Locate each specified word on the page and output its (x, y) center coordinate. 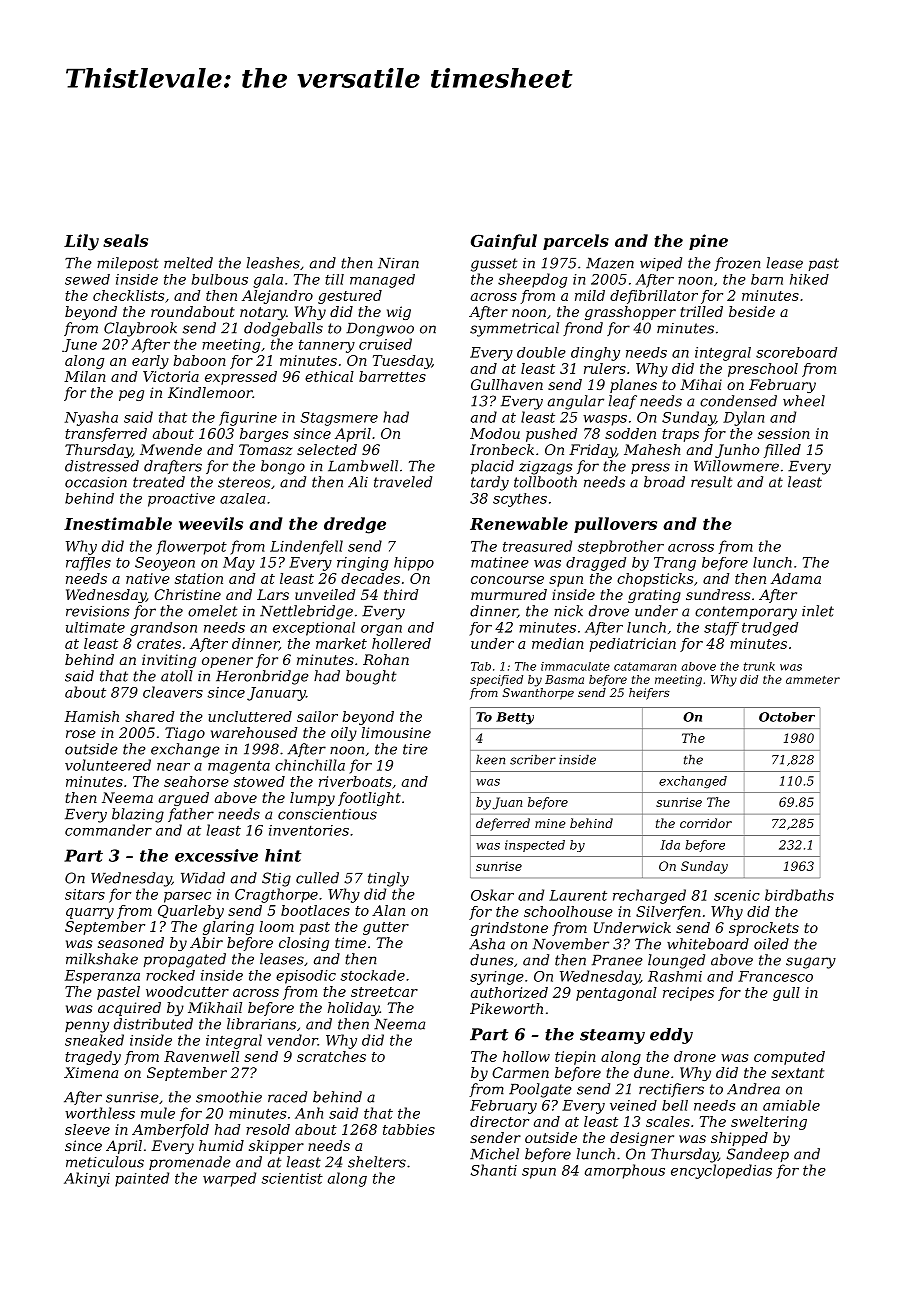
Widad (203, 878)
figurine (248, 418)
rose (81, 734)
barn (767, 279)
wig (399, 313)
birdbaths (799, 895)
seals (125, 240)
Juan (507, 803)
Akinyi (87, 1179)
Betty (515, 718)
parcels (576, 242)
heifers (649, 694)
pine (708, 242)
